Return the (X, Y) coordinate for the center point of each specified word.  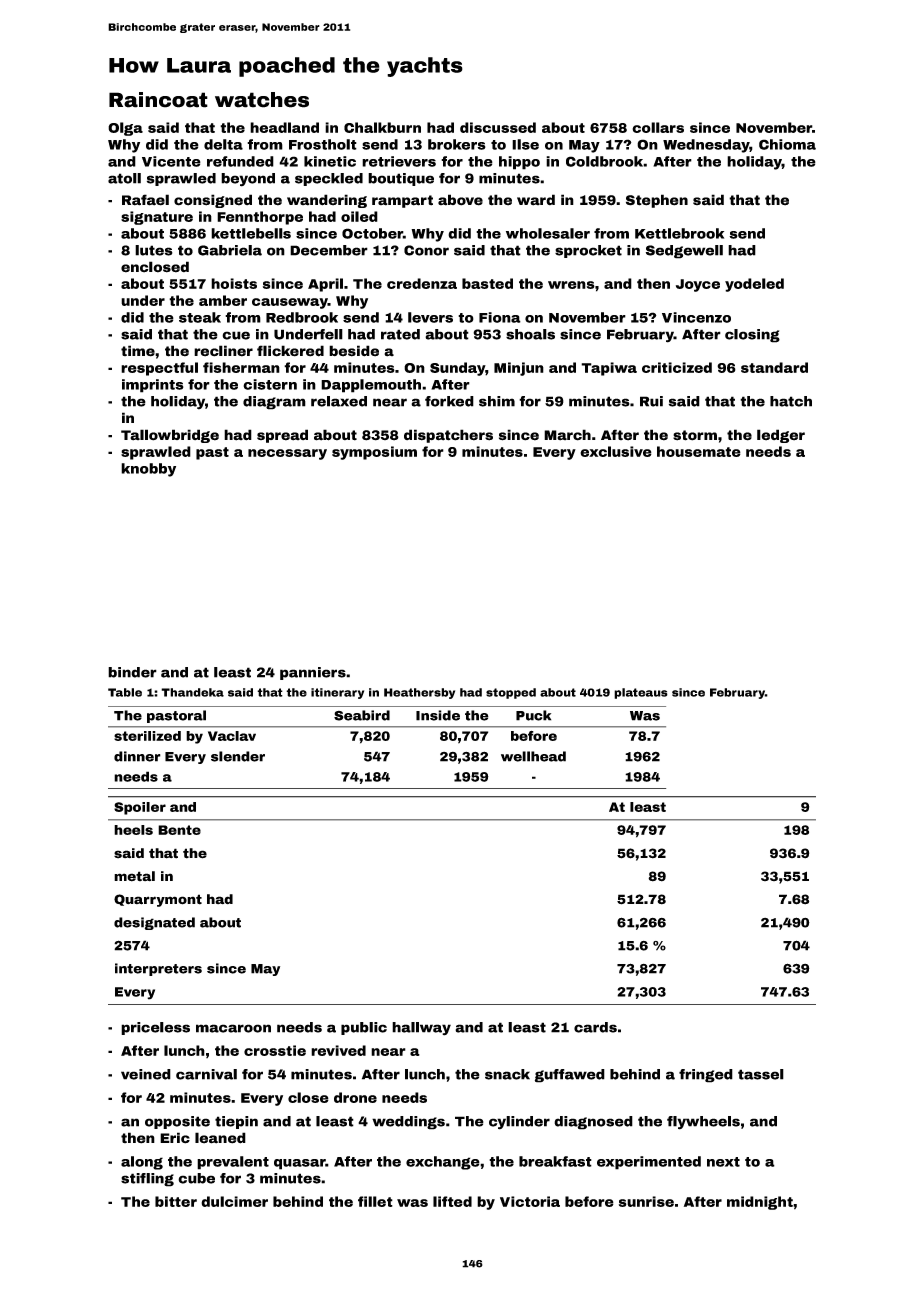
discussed (498, 127)
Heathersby (419, 693)
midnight (760, 1203)
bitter (176, 1201)
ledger (781, 436)
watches (262, 100)
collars (658, 127)
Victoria (530, 1201)
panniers (313, 673)
